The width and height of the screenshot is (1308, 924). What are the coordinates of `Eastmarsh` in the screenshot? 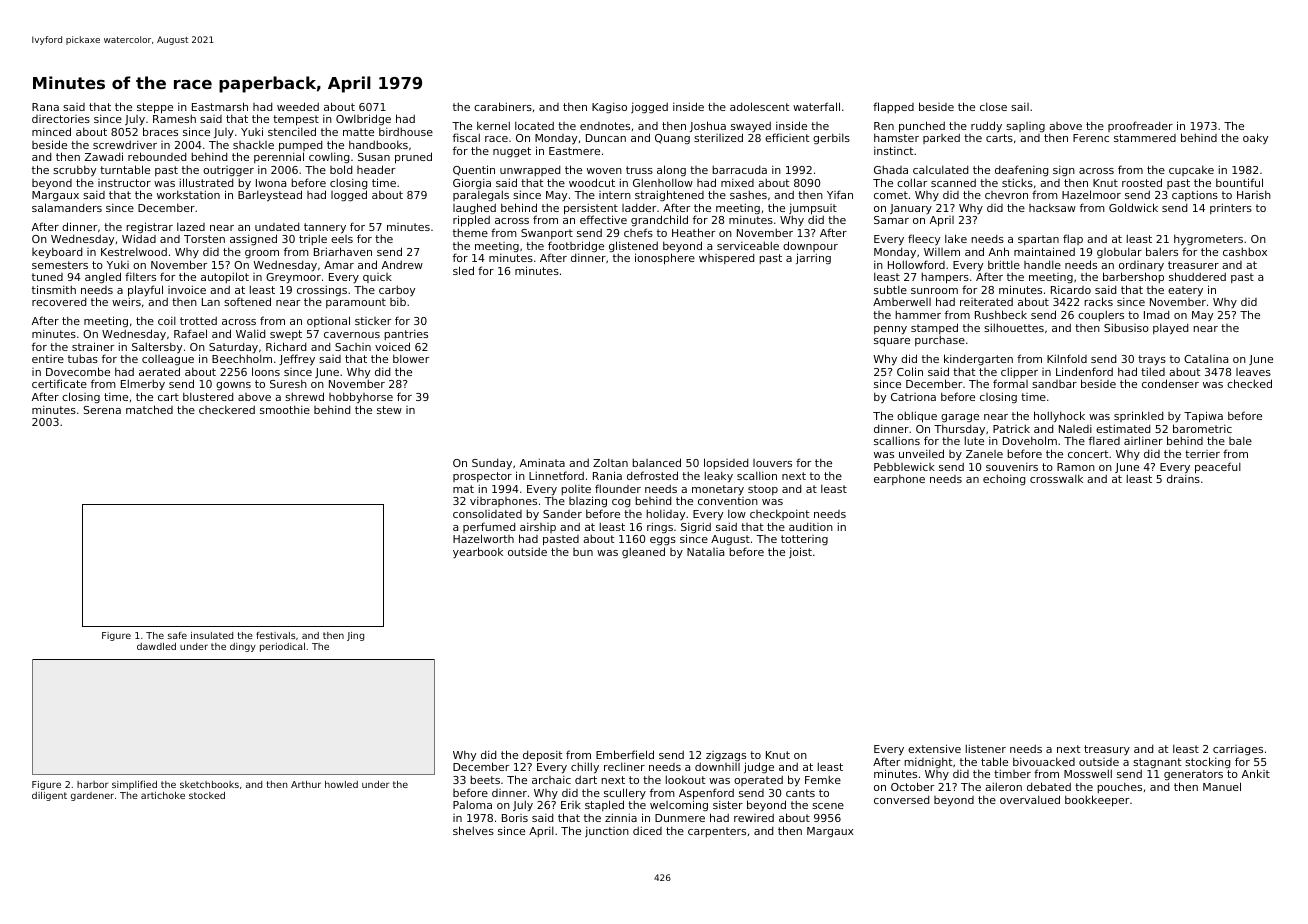 It's located at (220, 106).
